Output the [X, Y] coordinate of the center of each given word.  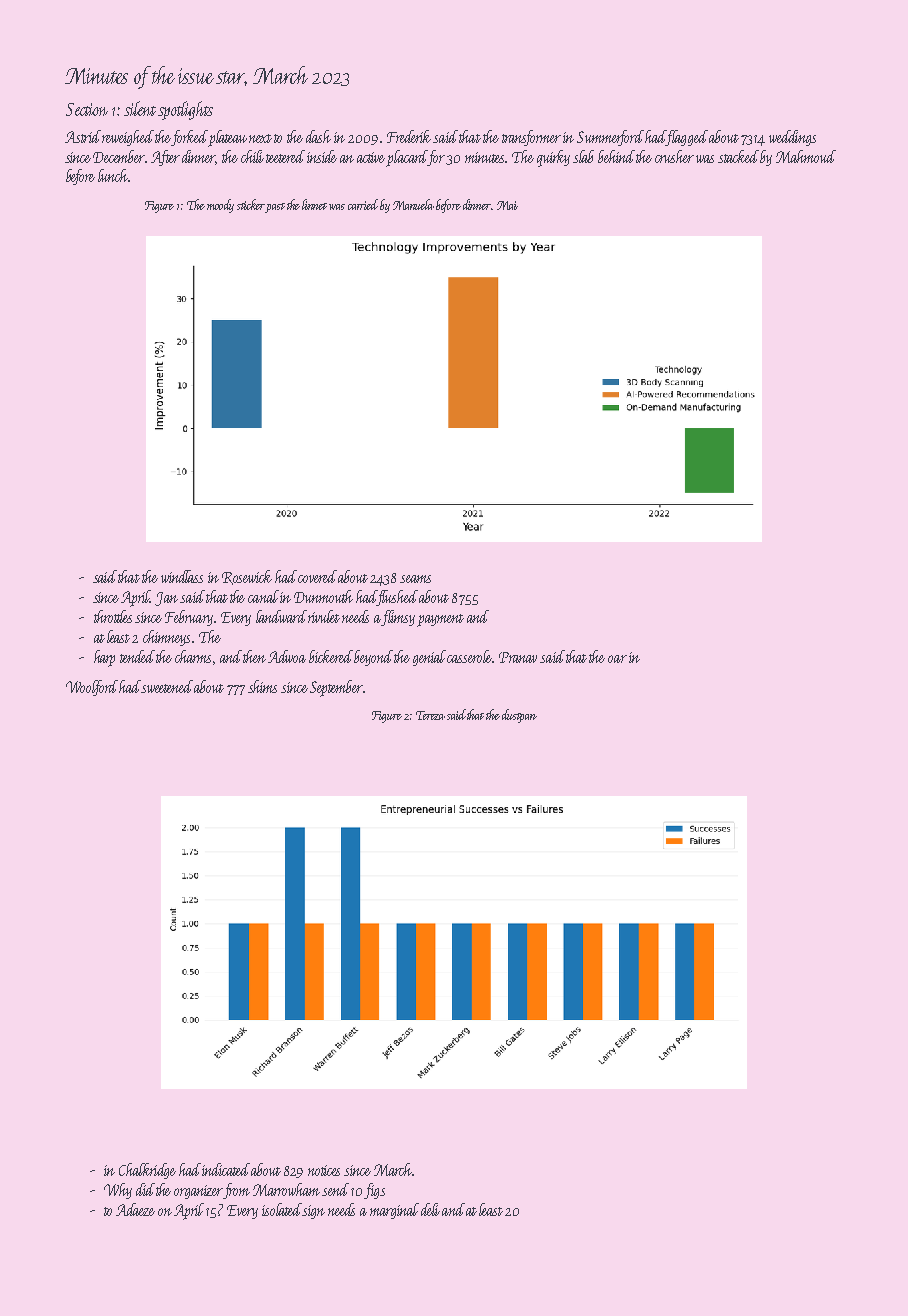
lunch [113, 175]
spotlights [185, 110]
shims [262, 686]
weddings [792, 138]
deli [430, 1209]
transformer [531, 138]
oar [617, 659]
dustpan [519, 716]
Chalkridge [147, 1171]
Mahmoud [806, 156]
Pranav [518, 657]
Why [118, 1191]
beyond [373, 658]
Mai [507, 205]
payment [440, 620]
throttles [113, 616]
